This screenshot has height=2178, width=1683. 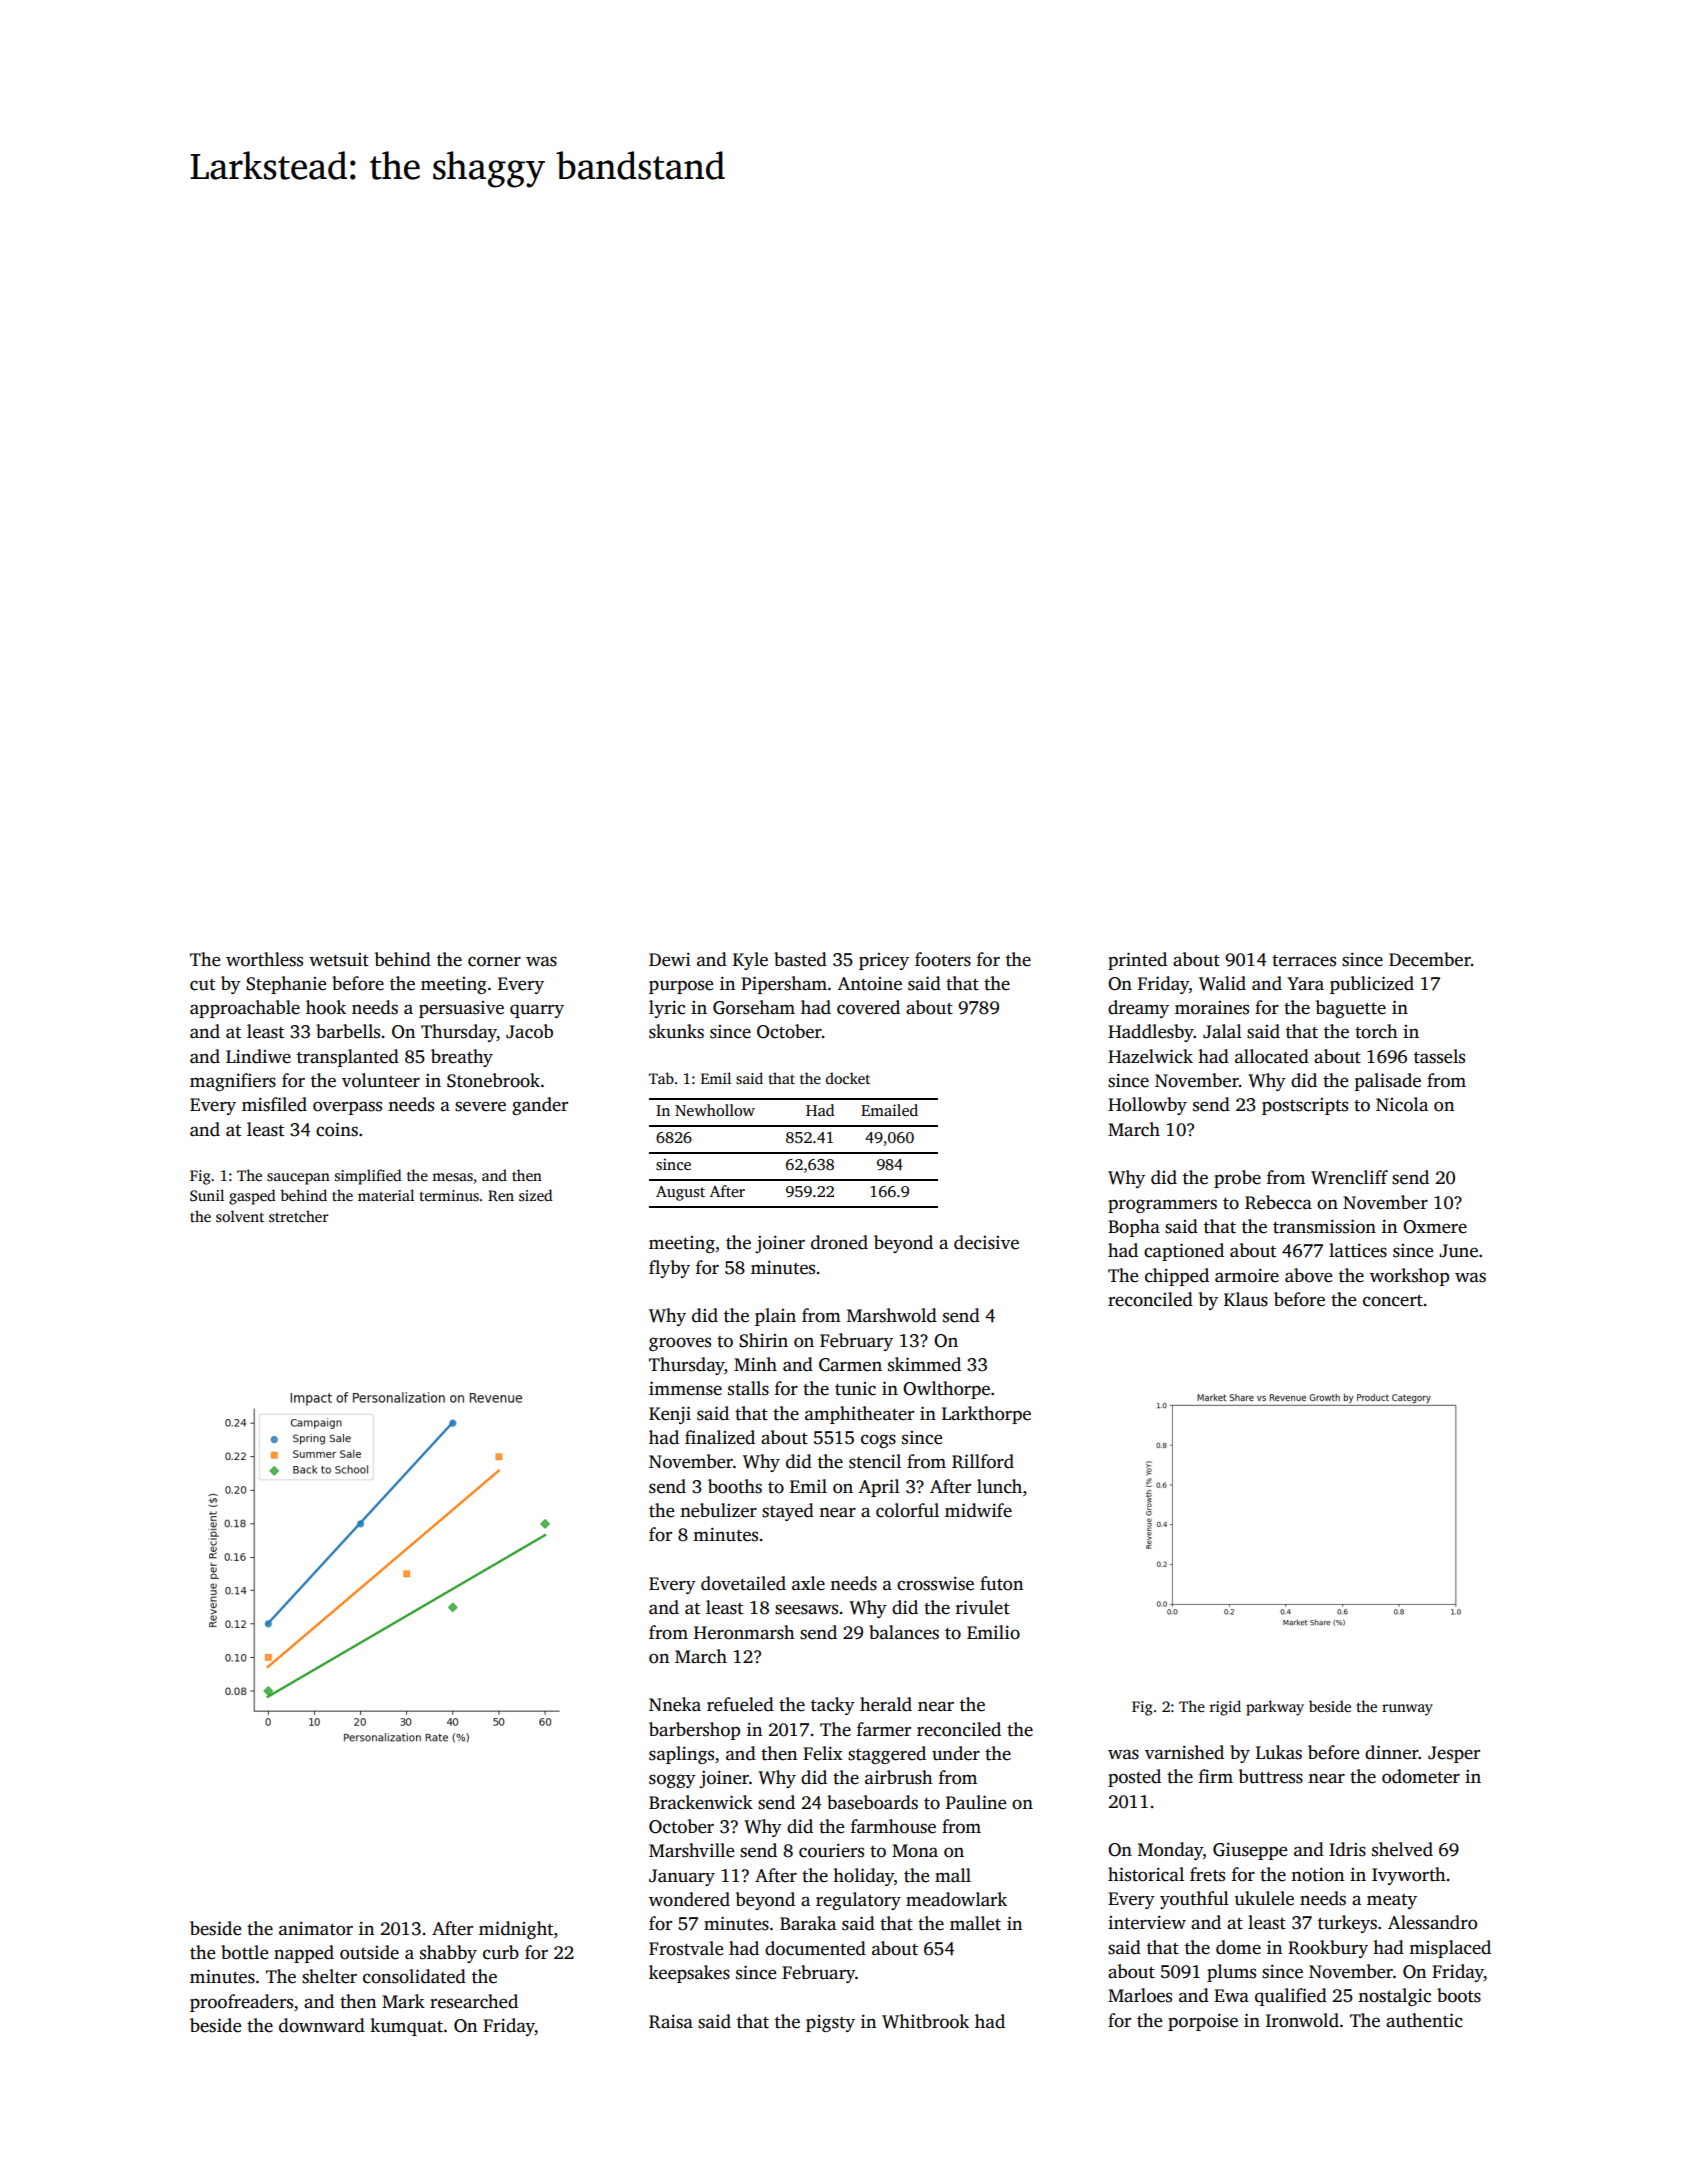 I want to click on decisive, so click(x=986, y=1242).
